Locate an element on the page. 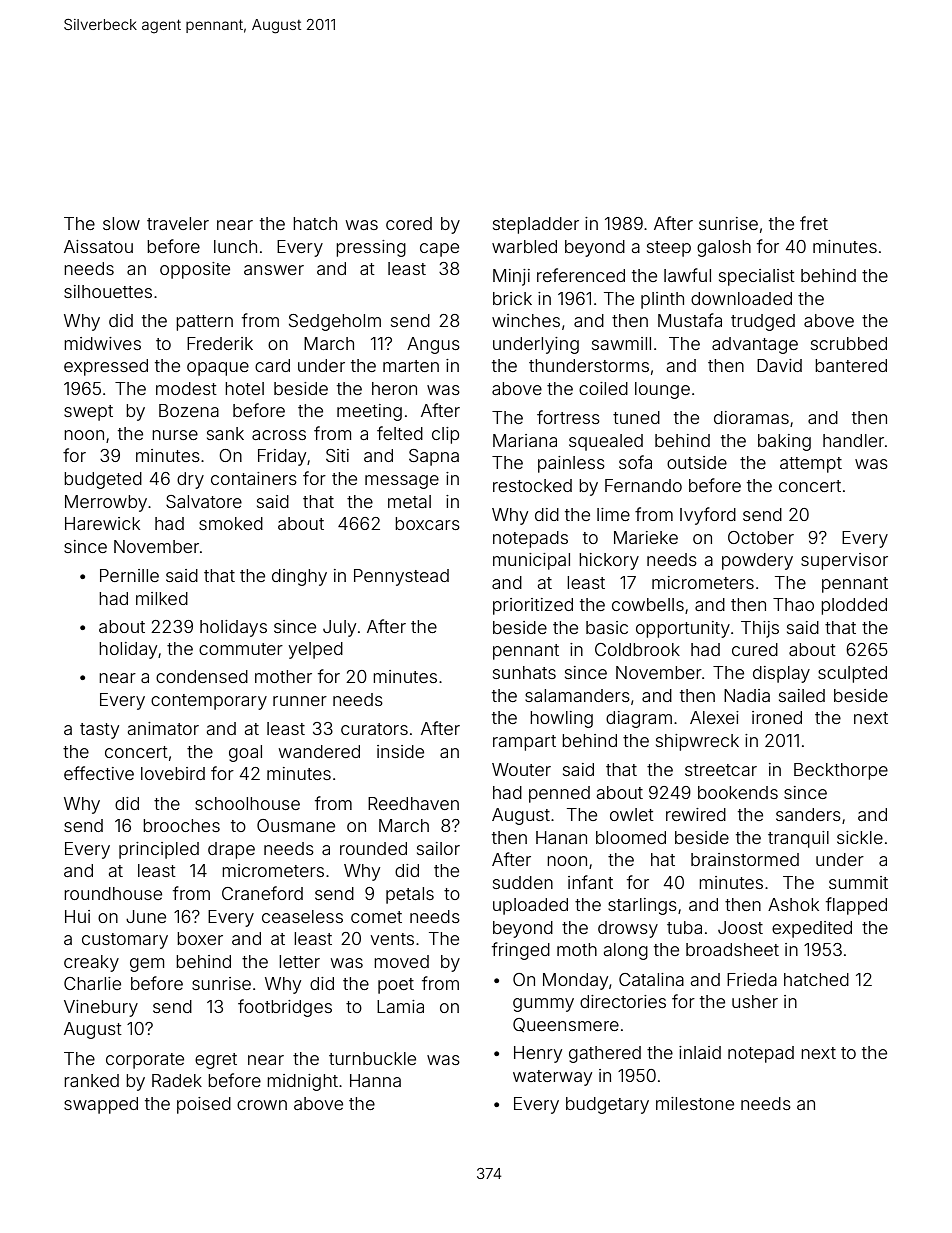 The image size is (952, 1233). bloomed is located at coordinates (631, 837).
